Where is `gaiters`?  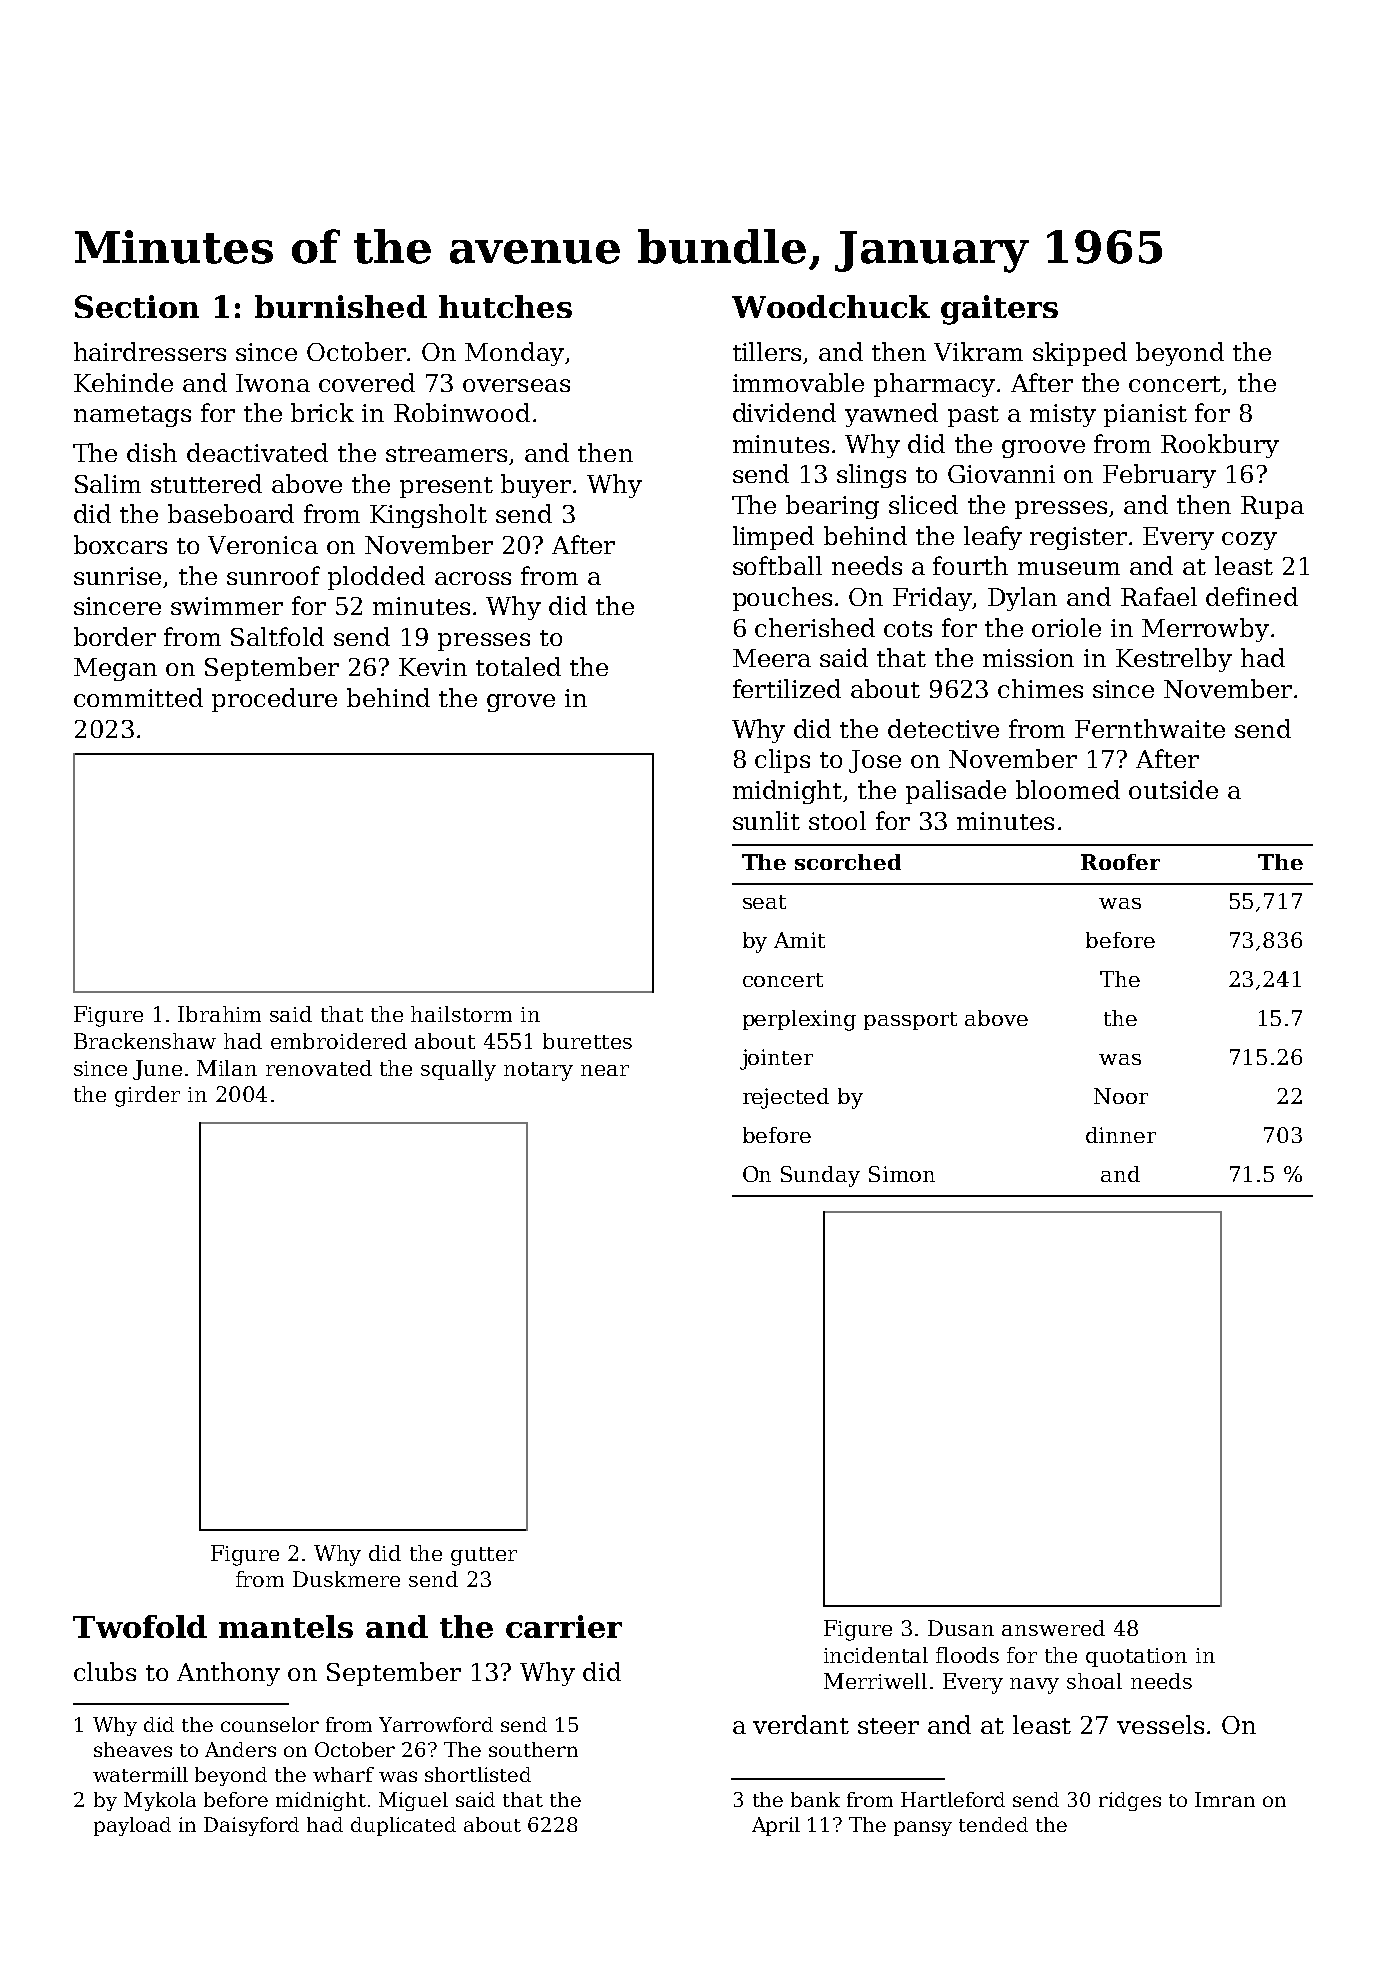
gaiters is located at coordinates (999, 310).
